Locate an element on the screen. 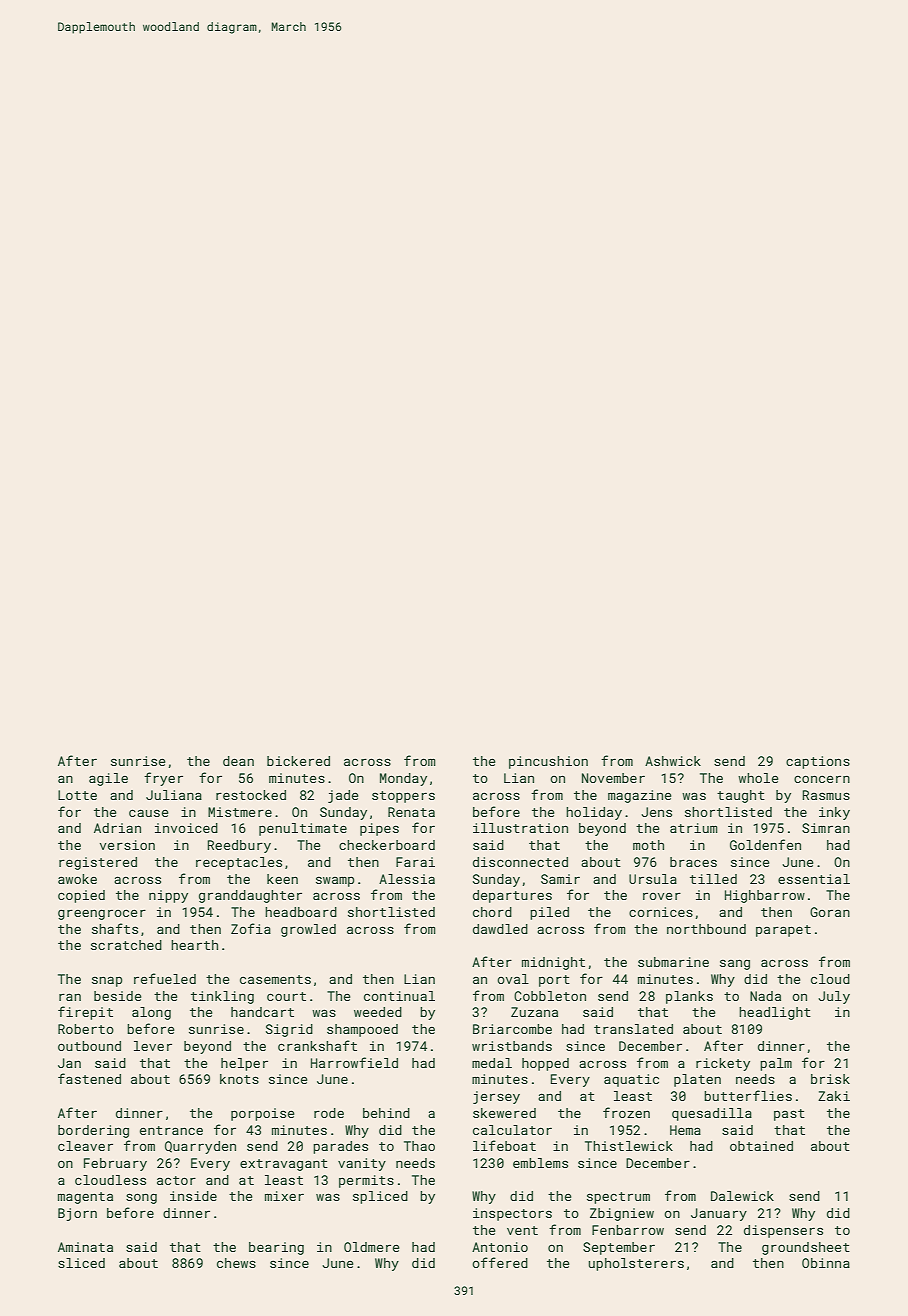  July is located at coordinates (834, 997).
